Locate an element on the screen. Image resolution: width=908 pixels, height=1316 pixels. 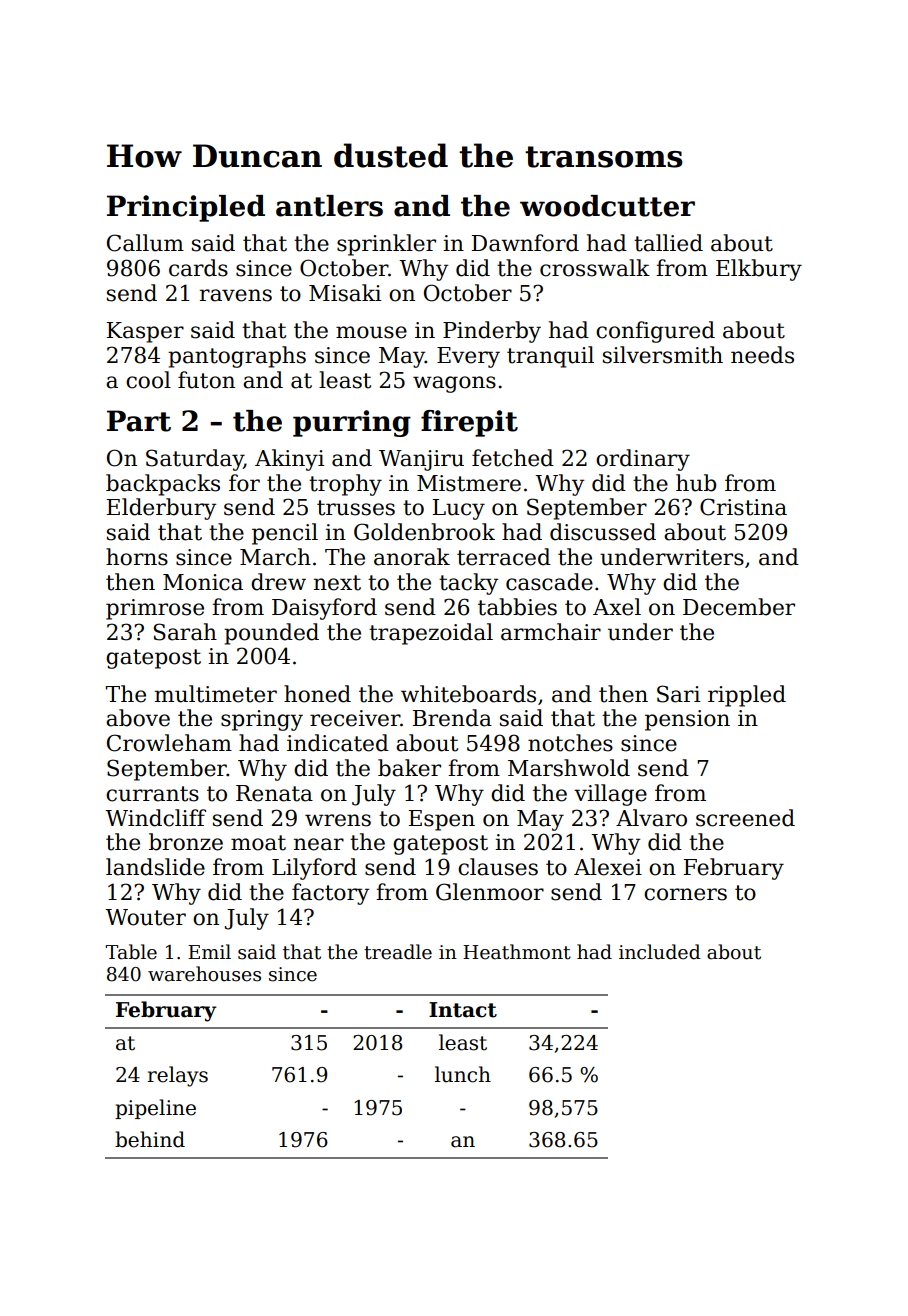
lunch is located at coordinates (463, 1074).
